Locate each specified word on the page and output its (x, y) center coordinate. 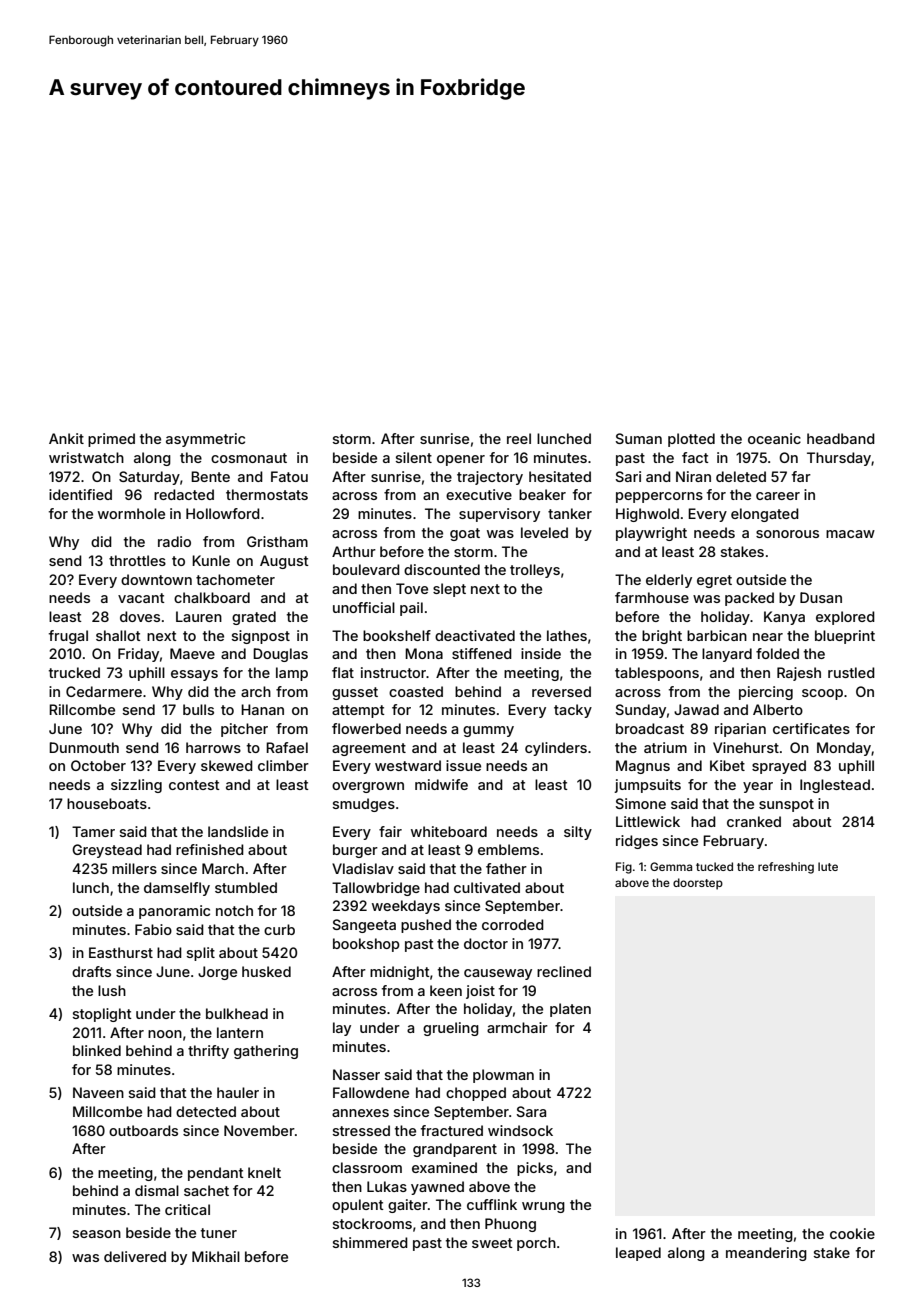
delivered (135, 1256)
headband (841, 438)
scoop (822, 694)
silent (414, 457)
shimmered (370, 1242)
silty (578, 833)
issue (463, 765)
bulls (198, 709)
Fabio (153, 929)
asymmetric (205, 440)
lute (828, 866)
